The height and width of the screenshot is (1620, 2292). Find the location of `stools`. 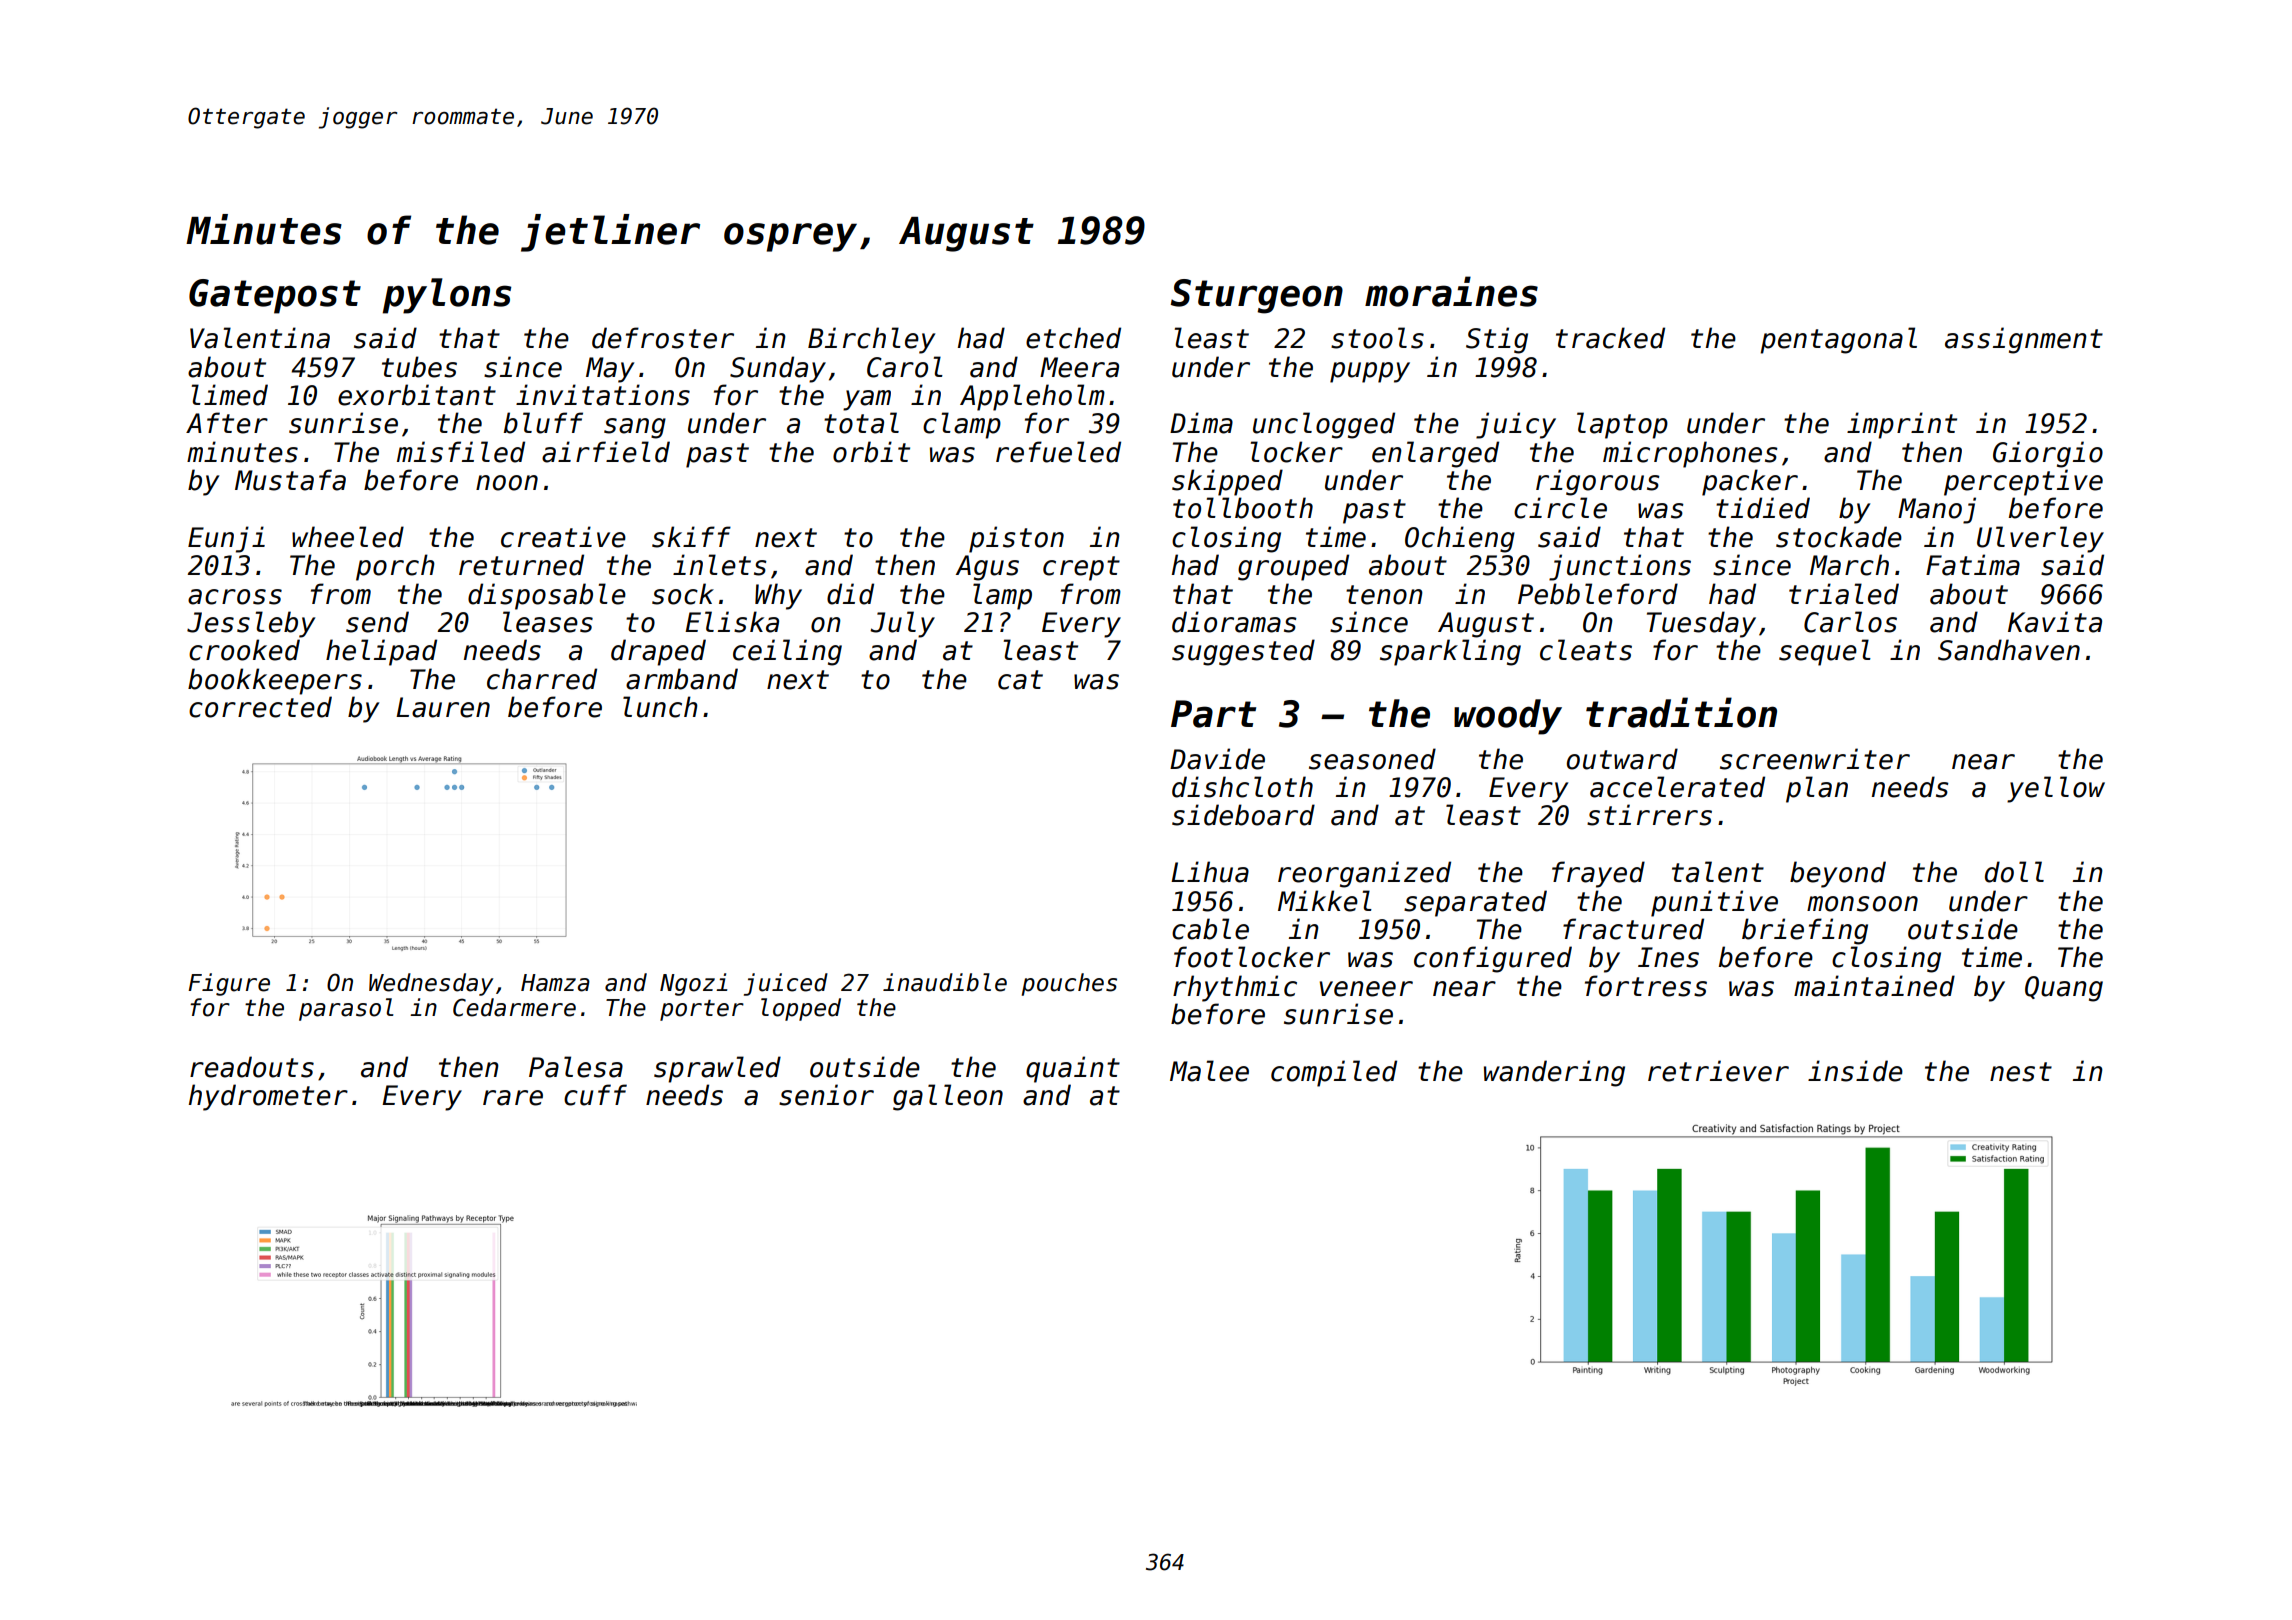

stools is located at coordinates (1377, 338).
